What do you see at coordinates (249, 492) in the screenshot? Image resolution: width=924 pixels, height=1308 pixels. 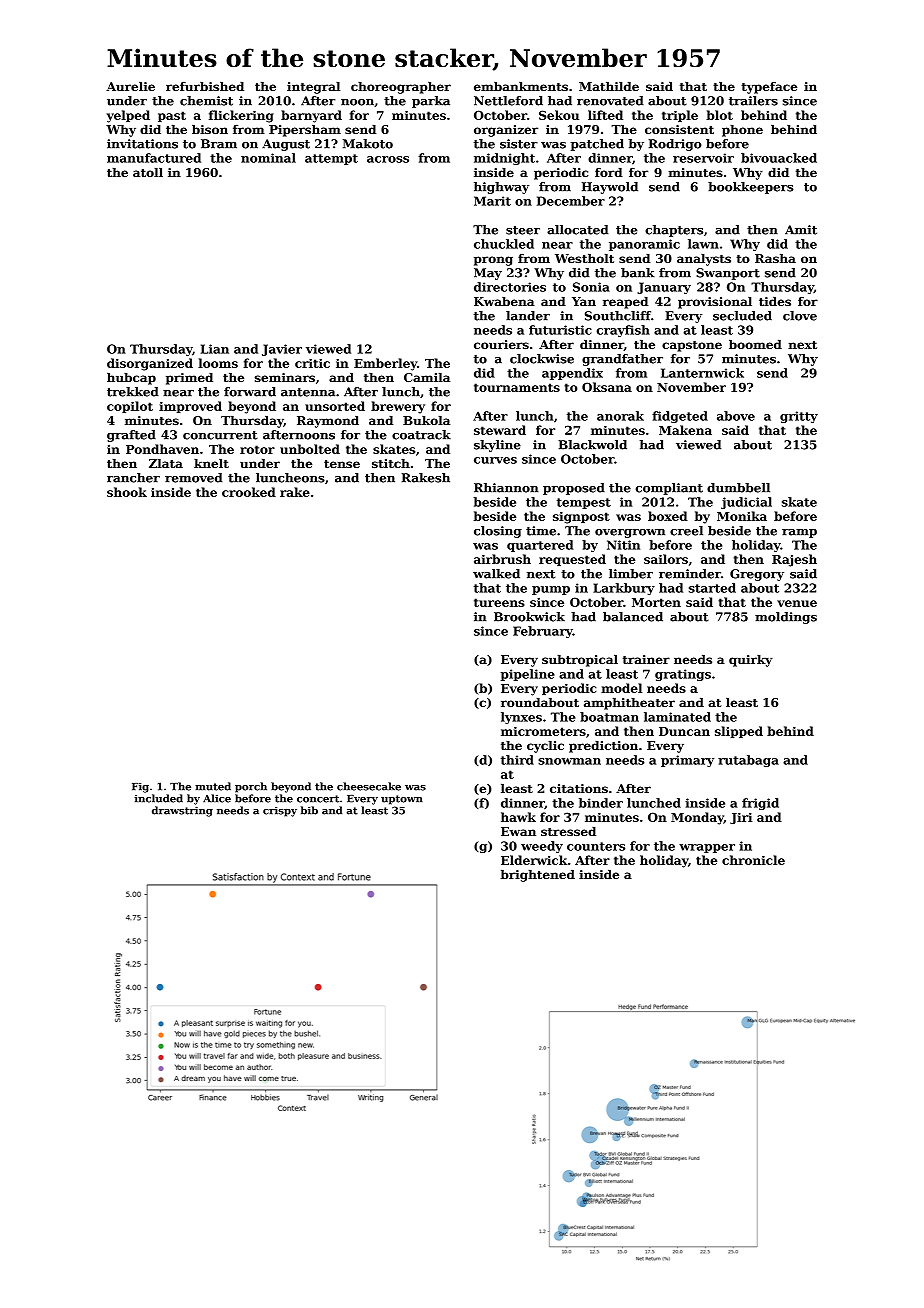 I see `crooked` at bounding box center [249, 492].
